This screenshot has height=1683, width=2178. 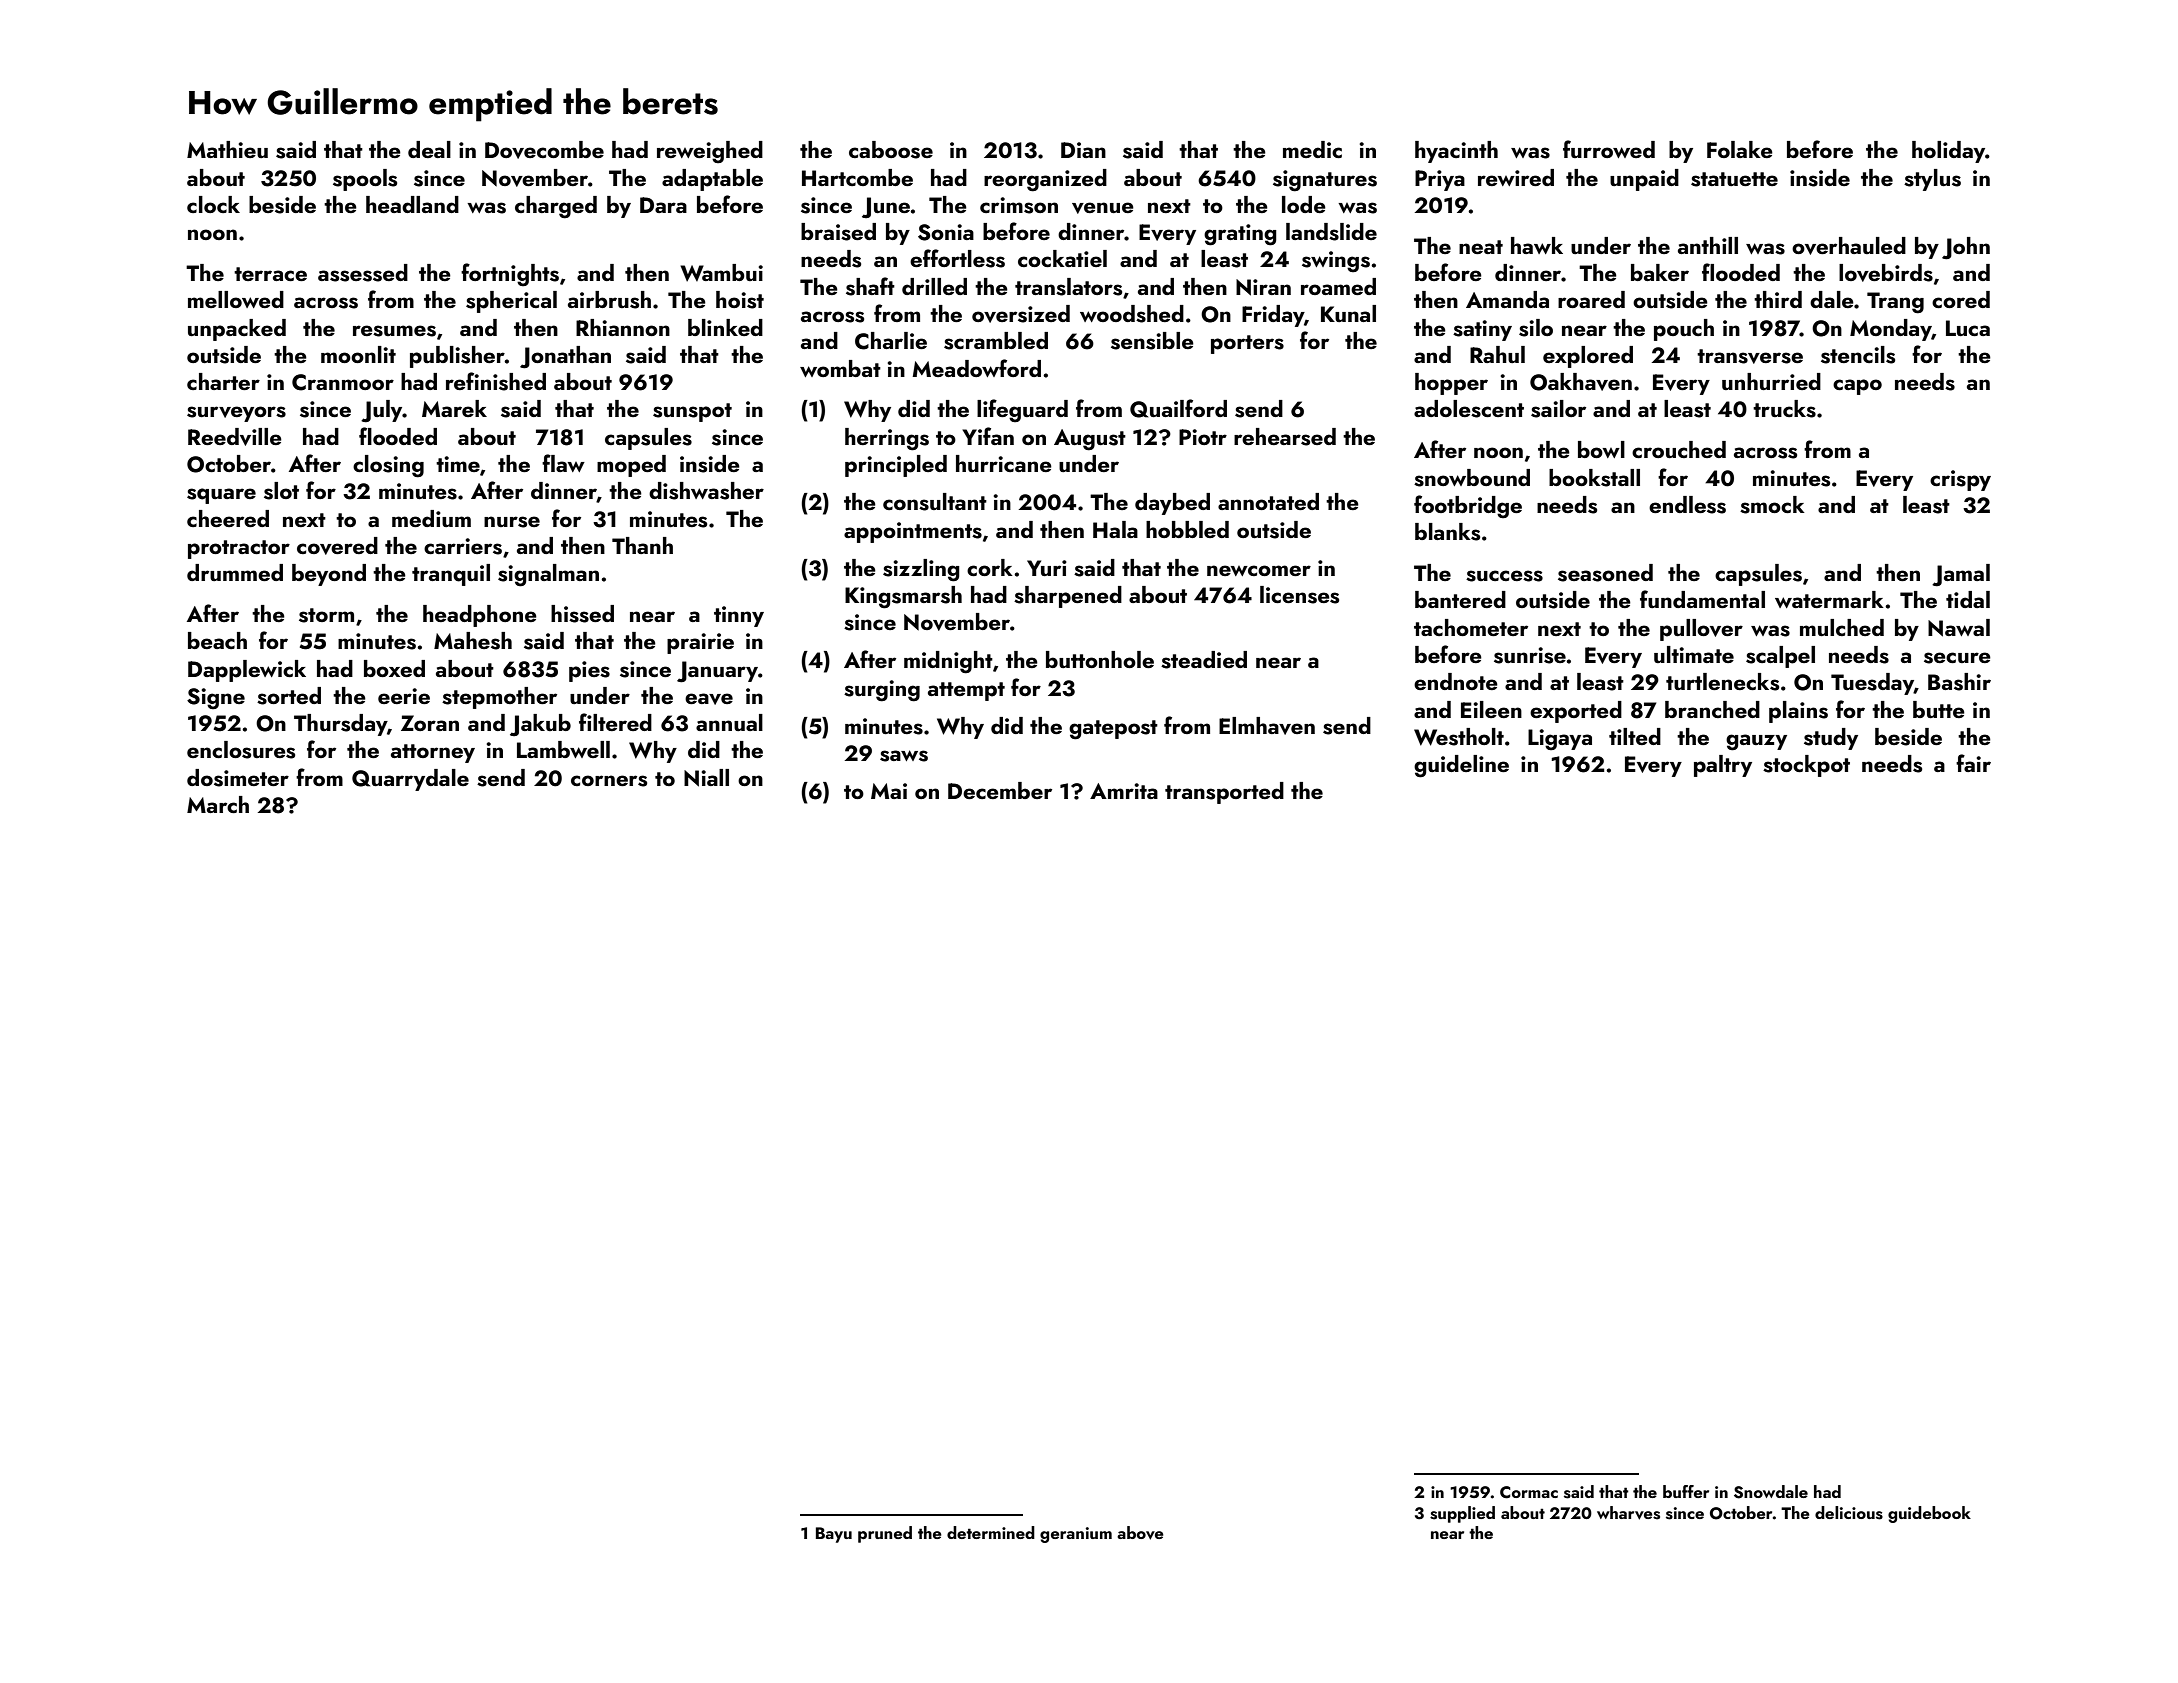 I want to click on determined, so click(x=991, y=1532).
